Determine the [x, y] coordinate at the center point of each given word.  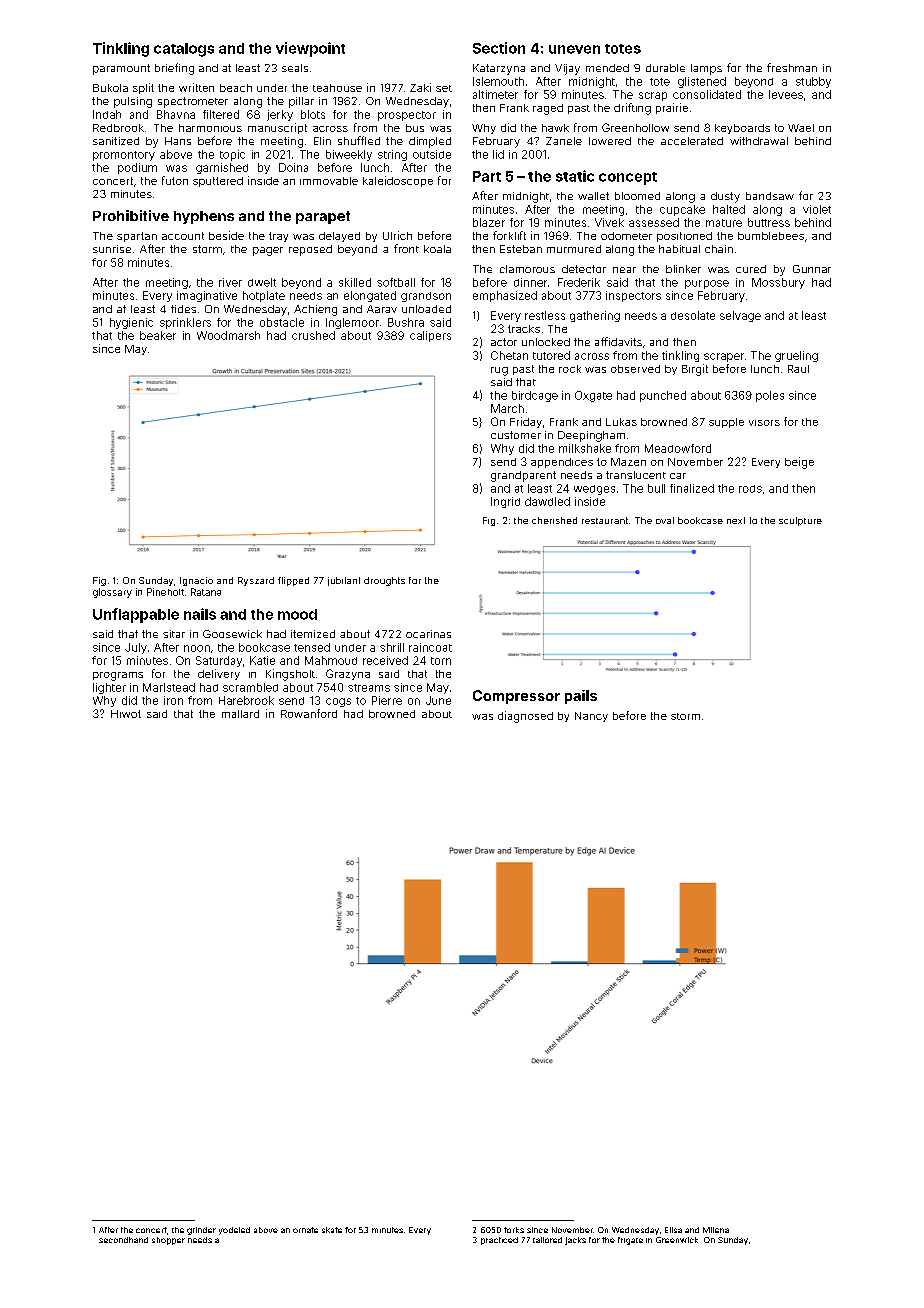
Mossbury [778, 283]
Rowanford [309, 713]
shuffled [359, 140]
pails [581, 697]
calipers [430, 336]
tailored [547, 1240]
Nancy [591, 717]
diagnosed [525, 717]
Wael [801, 128]
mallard [240, 714]
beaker [158, 335]
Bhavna [176, 114]
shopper [168, 1241]
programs [118, 676]
